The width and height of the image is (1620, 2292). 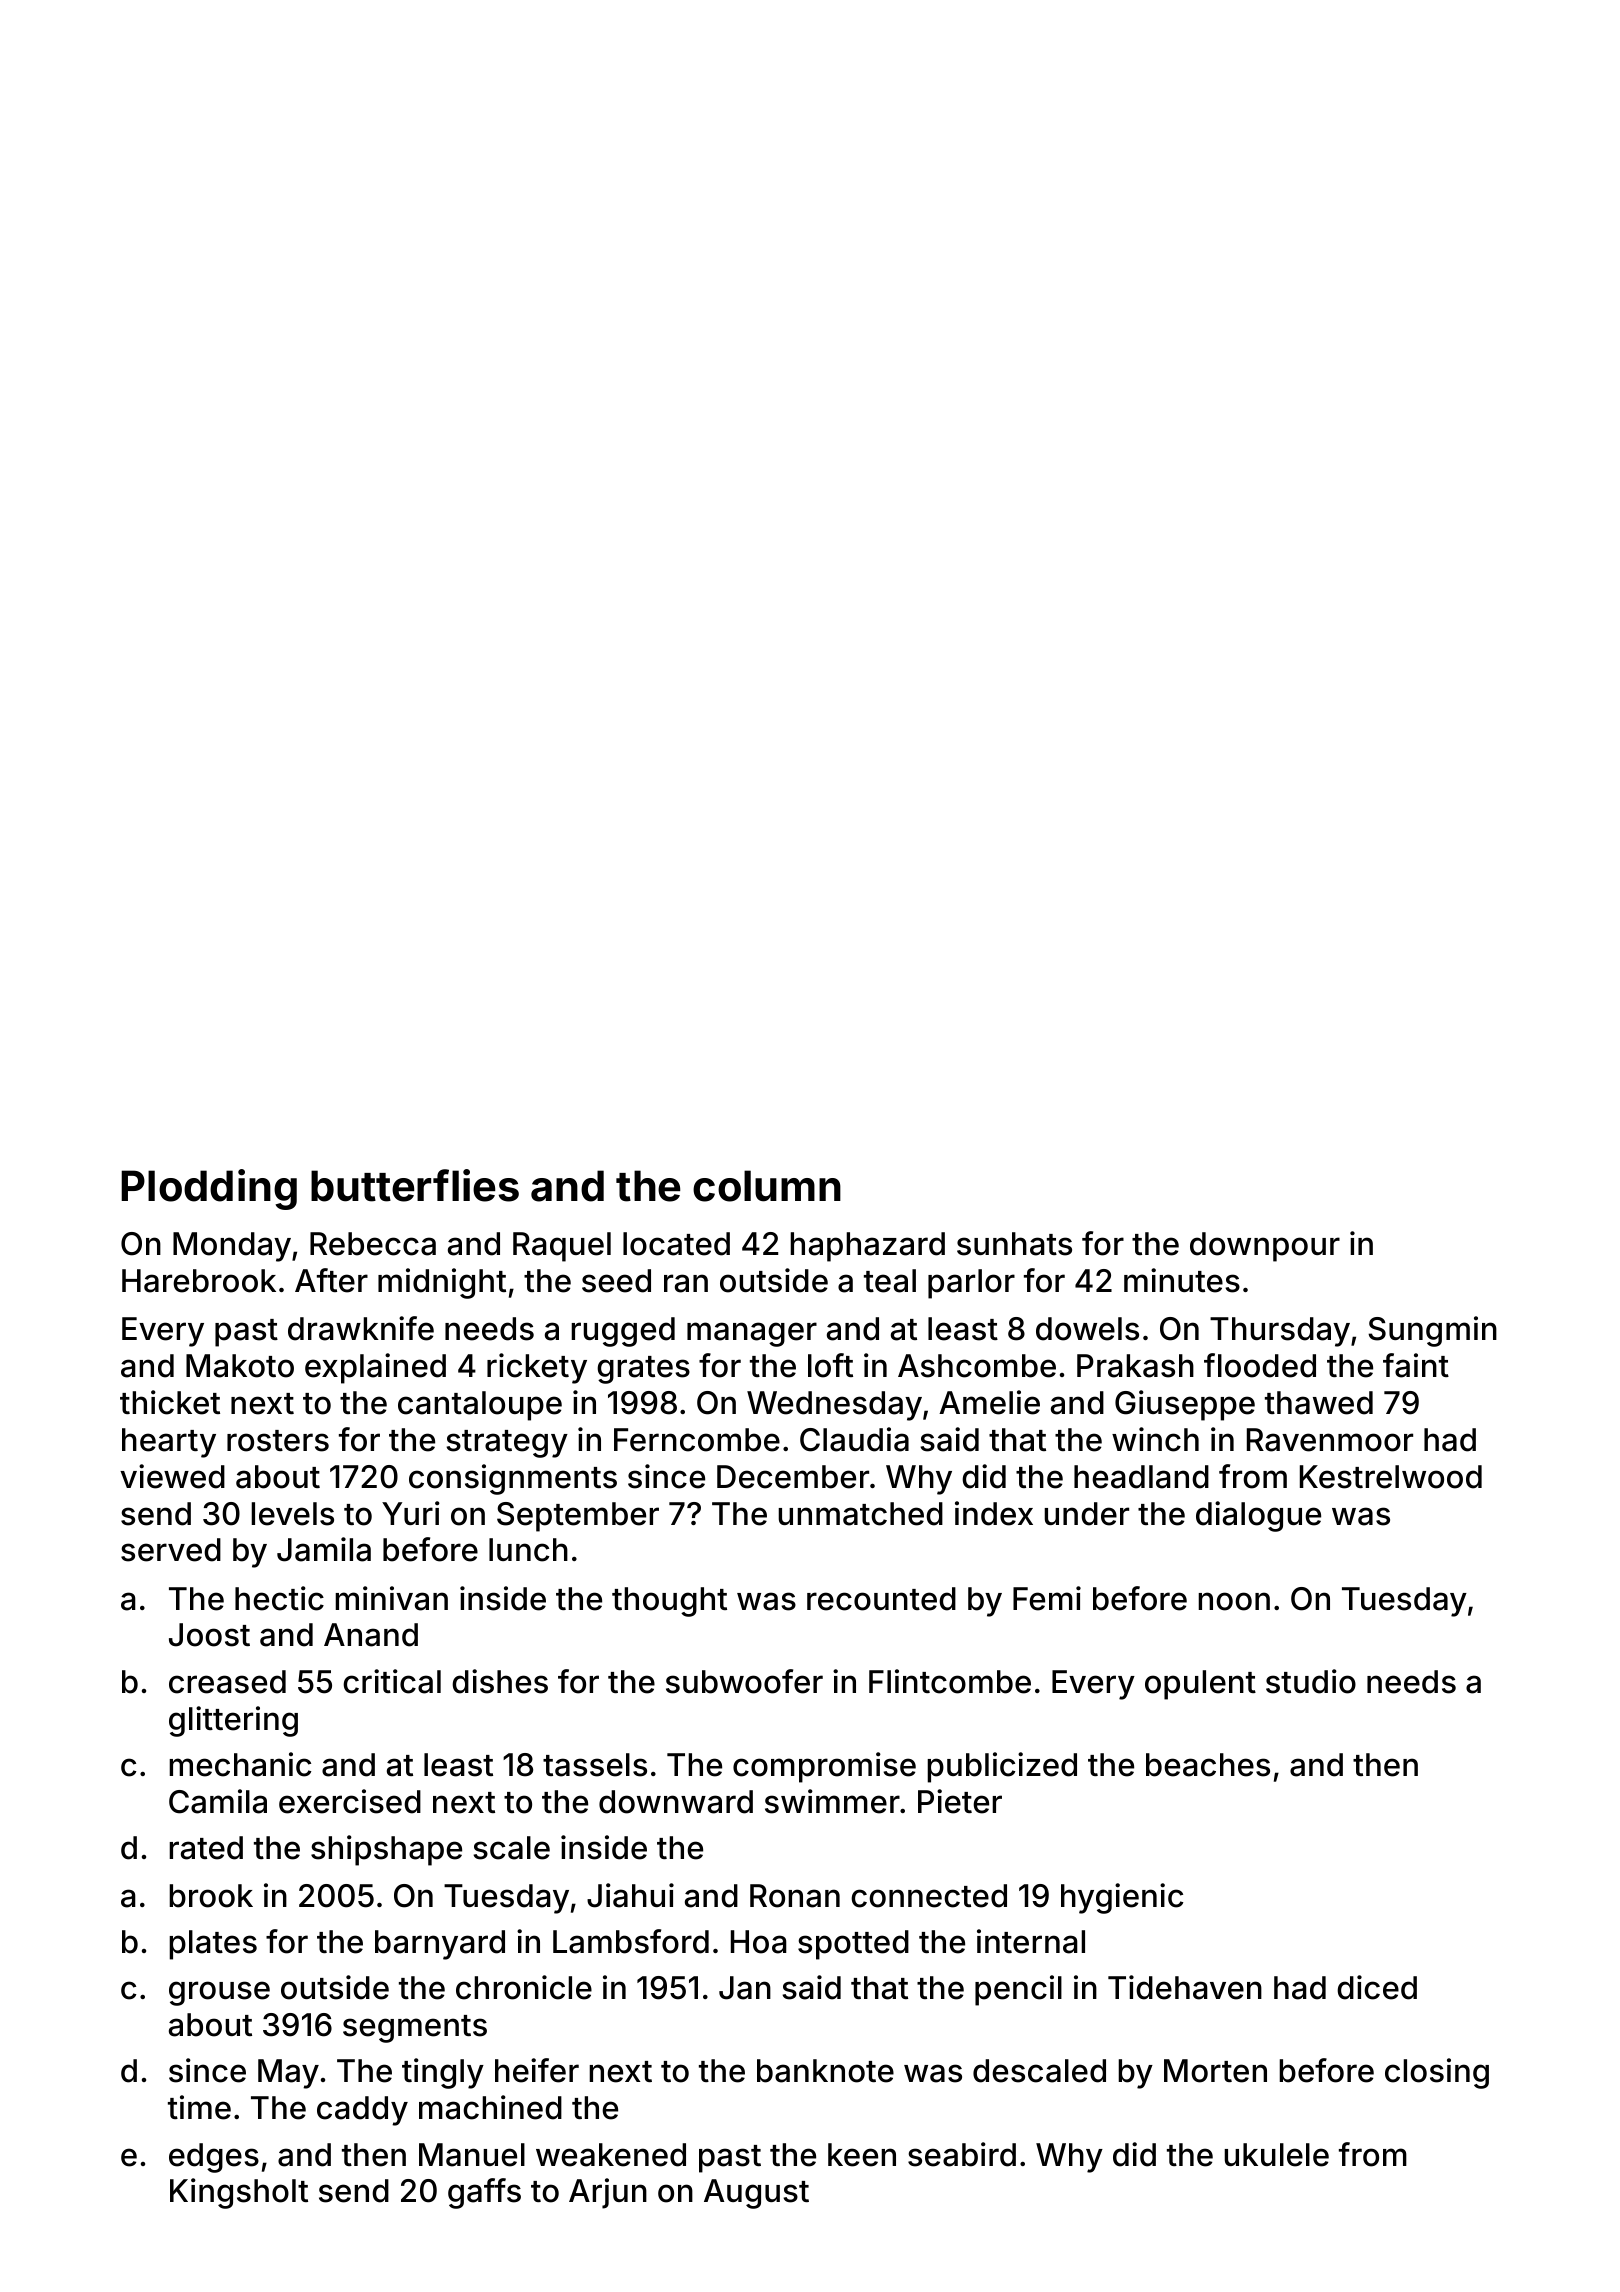 I want to click on tassels, so click(x=595, y=1765).
